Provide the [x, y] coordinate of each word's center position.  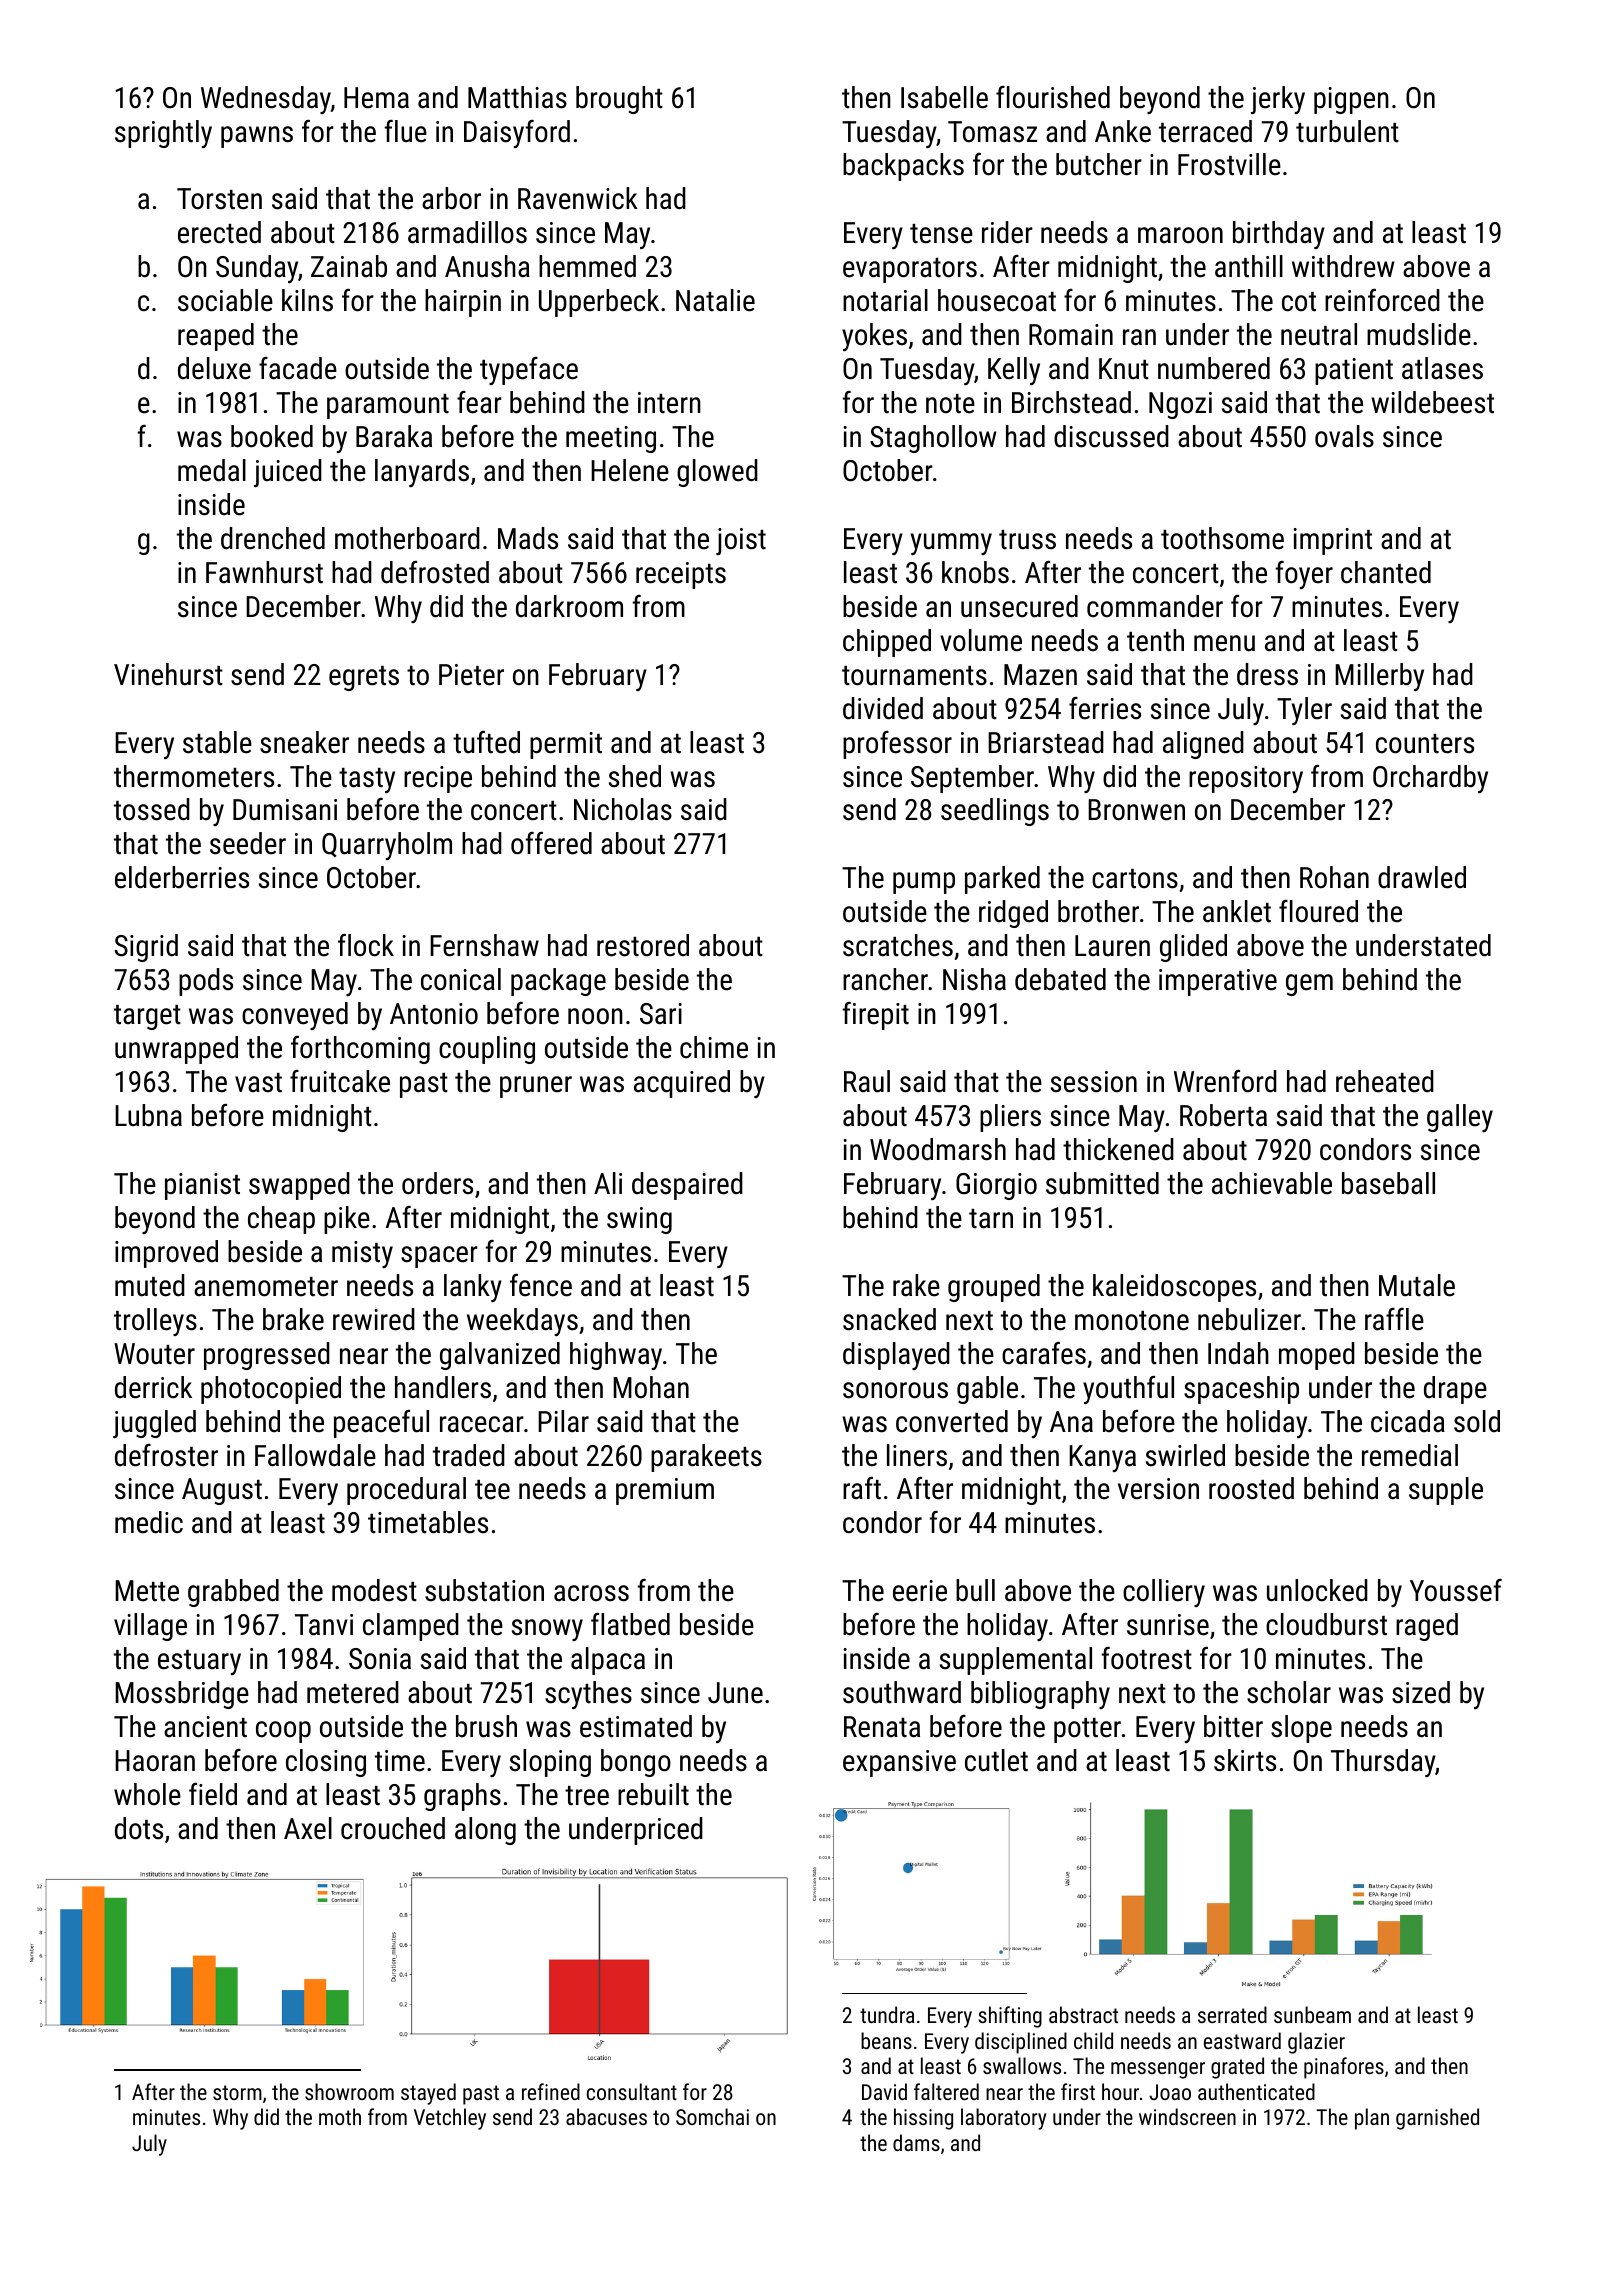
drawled [1422, 877]
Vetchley [450, 2119]
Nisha [974, 979]
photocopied [271, 1390]
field [213, 1794]
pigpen [1351, 100]
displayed [896, 1356]
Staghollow [933, 439]
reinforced [1382, 300]
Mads [528, 538]
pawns [257, 137]
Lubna [148, 1115]
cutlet [996, 1760]
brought [619, 100]
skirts [1245, 1760]
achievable [1272, 1183]
